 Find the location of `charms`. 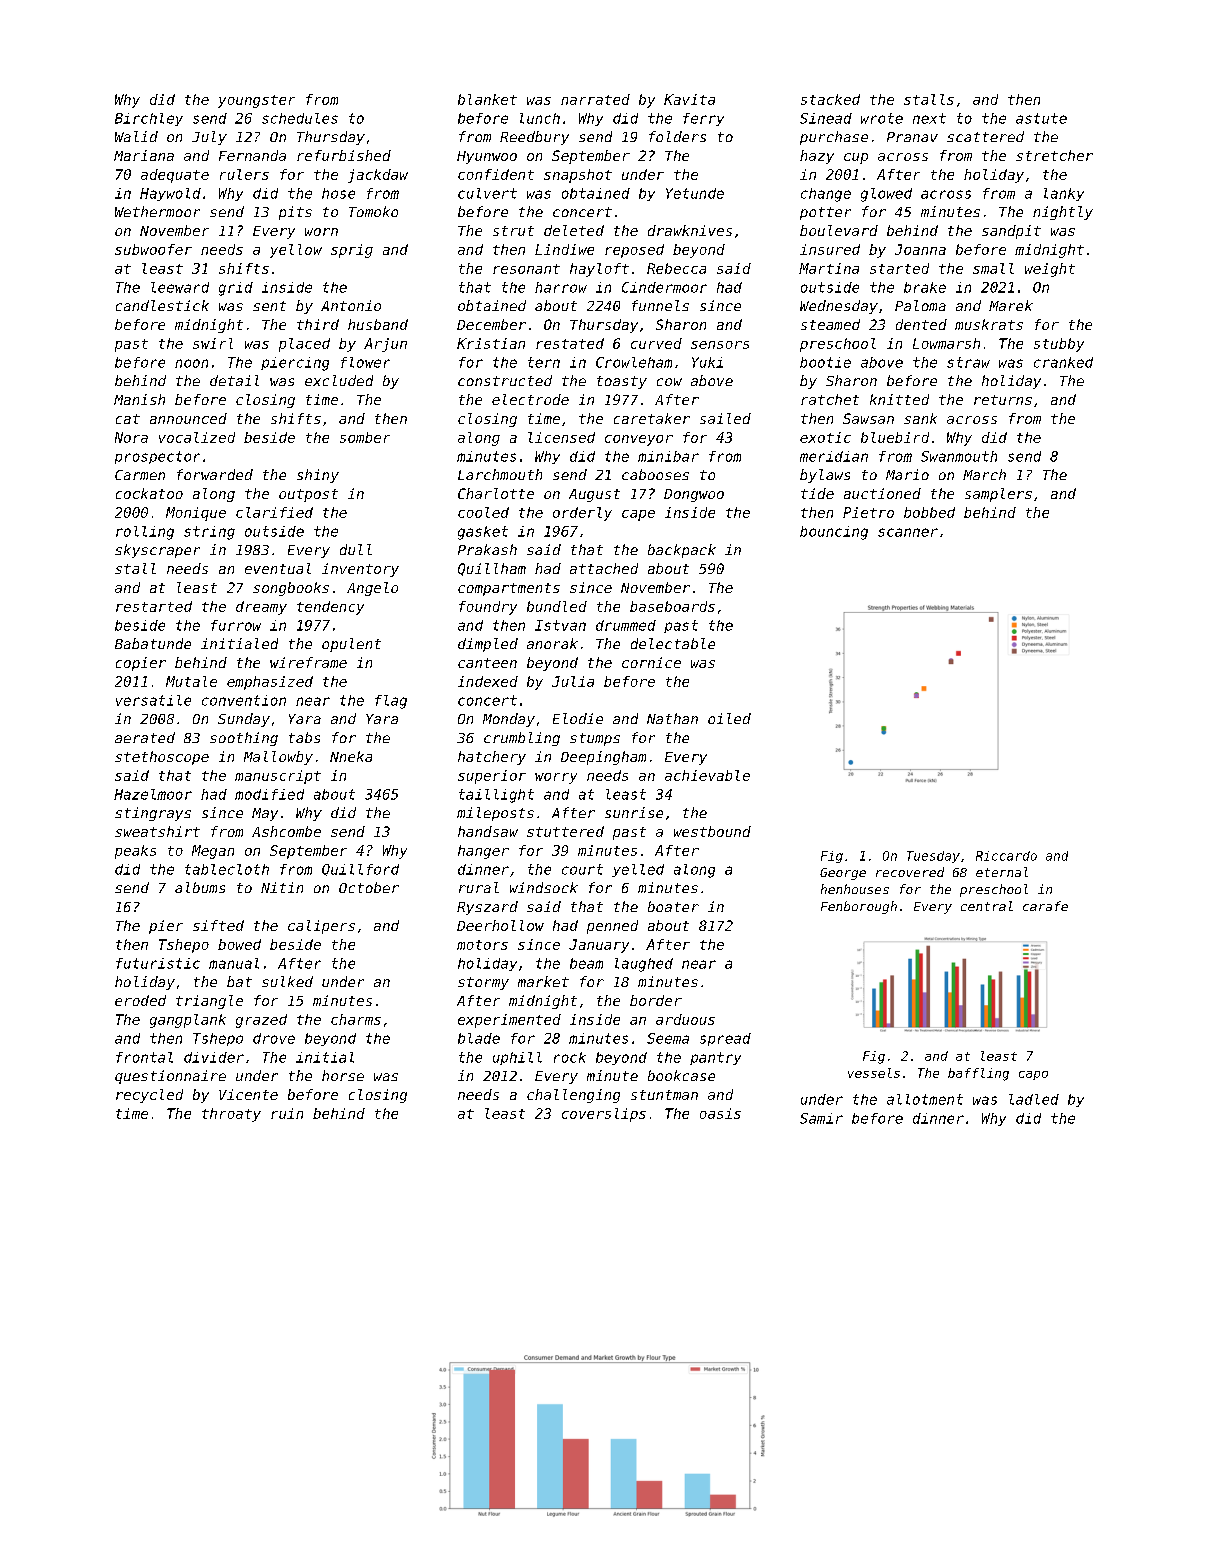

charms is located at coordinates (356, 1019).
